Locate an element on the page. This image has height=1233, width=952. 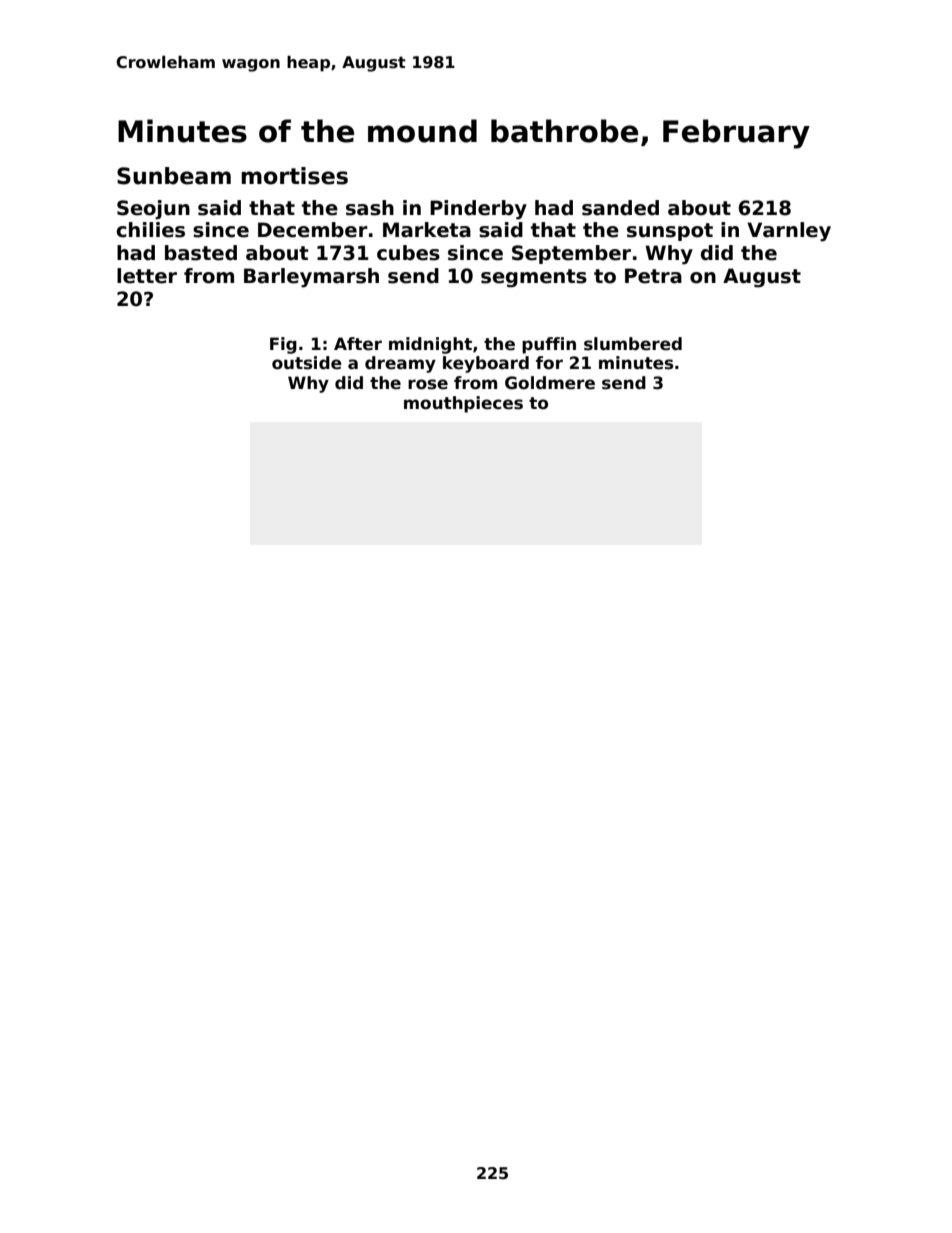
Sunbeam is located at coordinates (174, 176).
